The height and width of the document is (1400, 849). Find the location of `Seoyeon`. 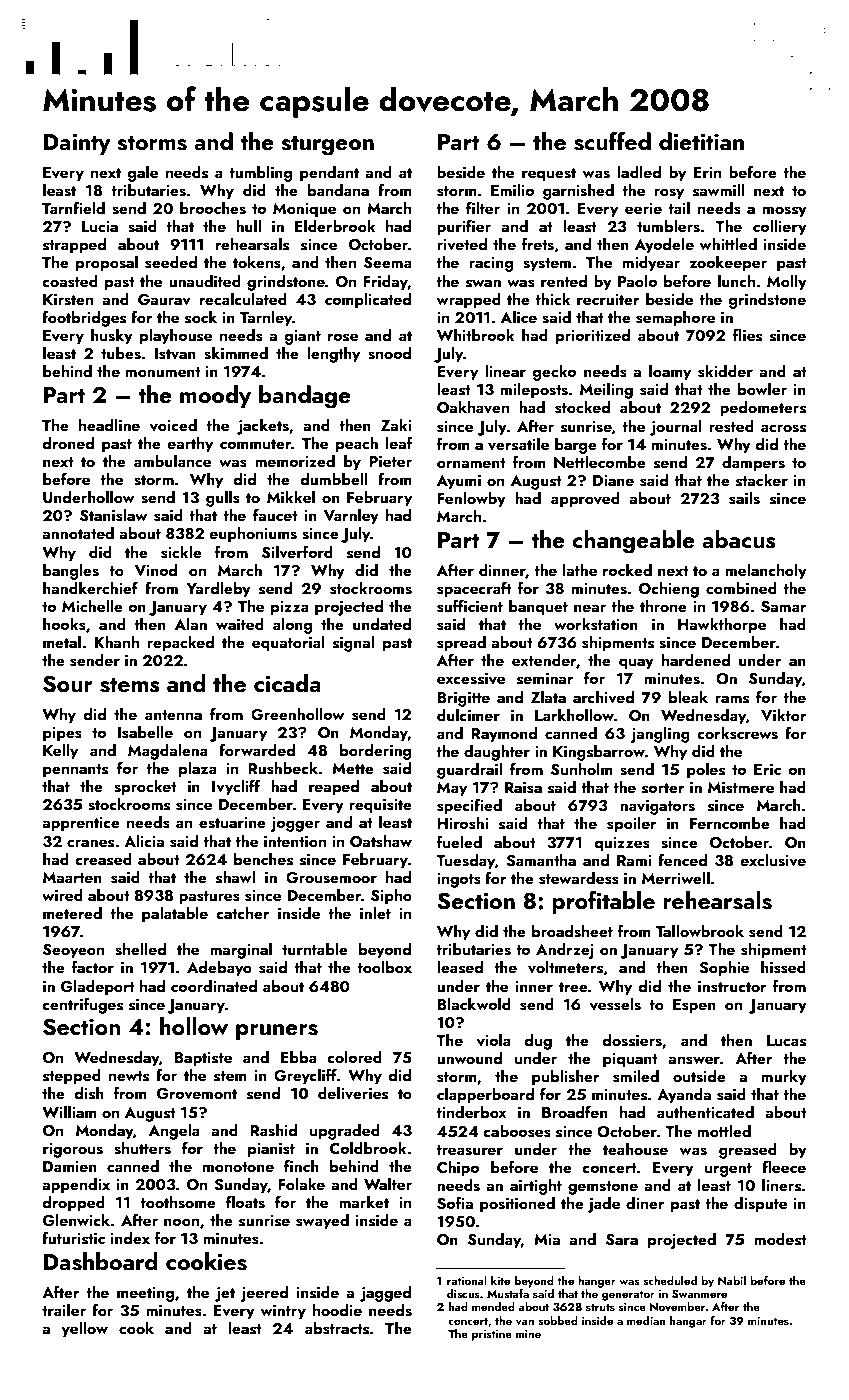

Seoyeon is located at coordinates (73, 951).
